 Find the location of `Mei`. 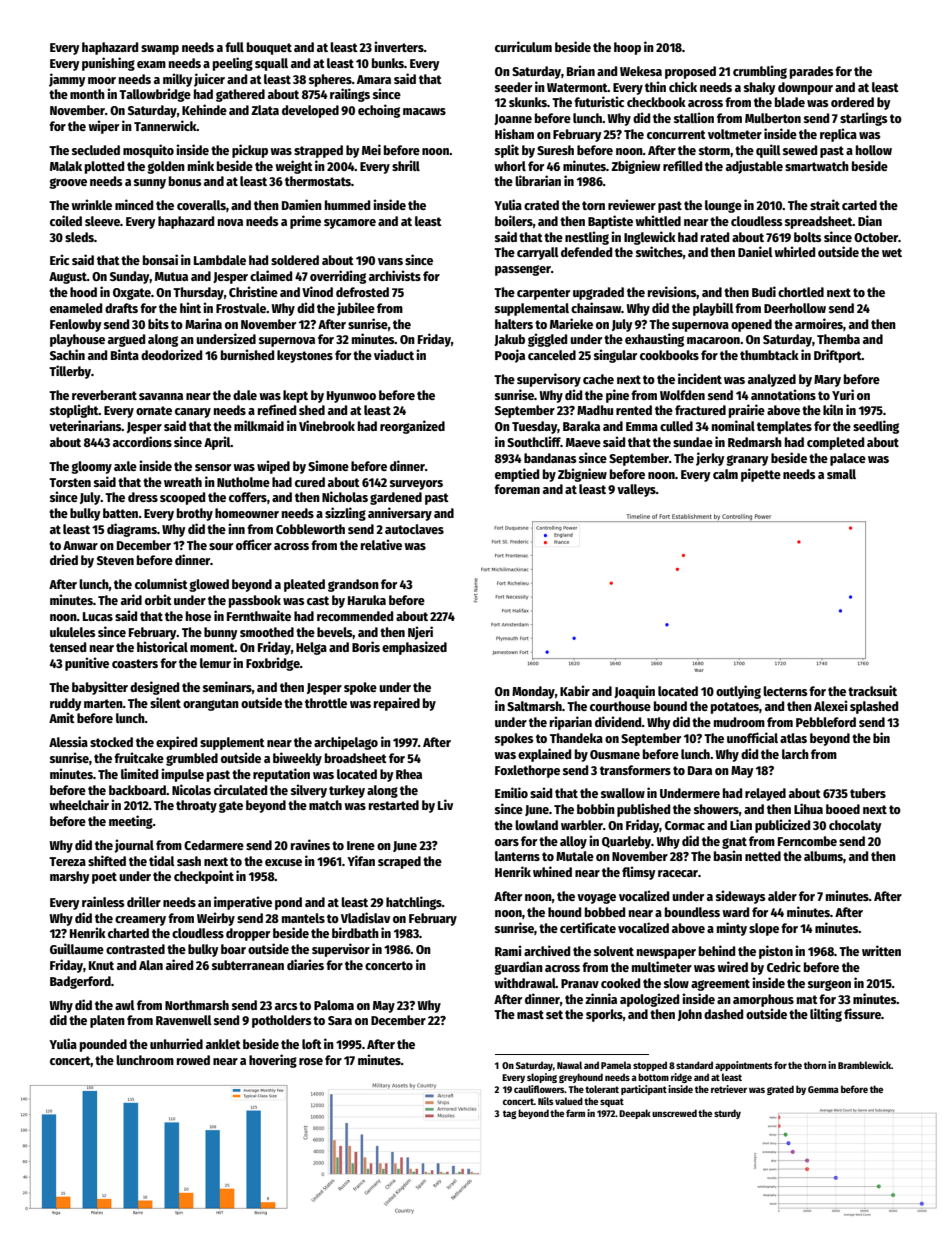

Mei is located at coordinates (371, 149).
